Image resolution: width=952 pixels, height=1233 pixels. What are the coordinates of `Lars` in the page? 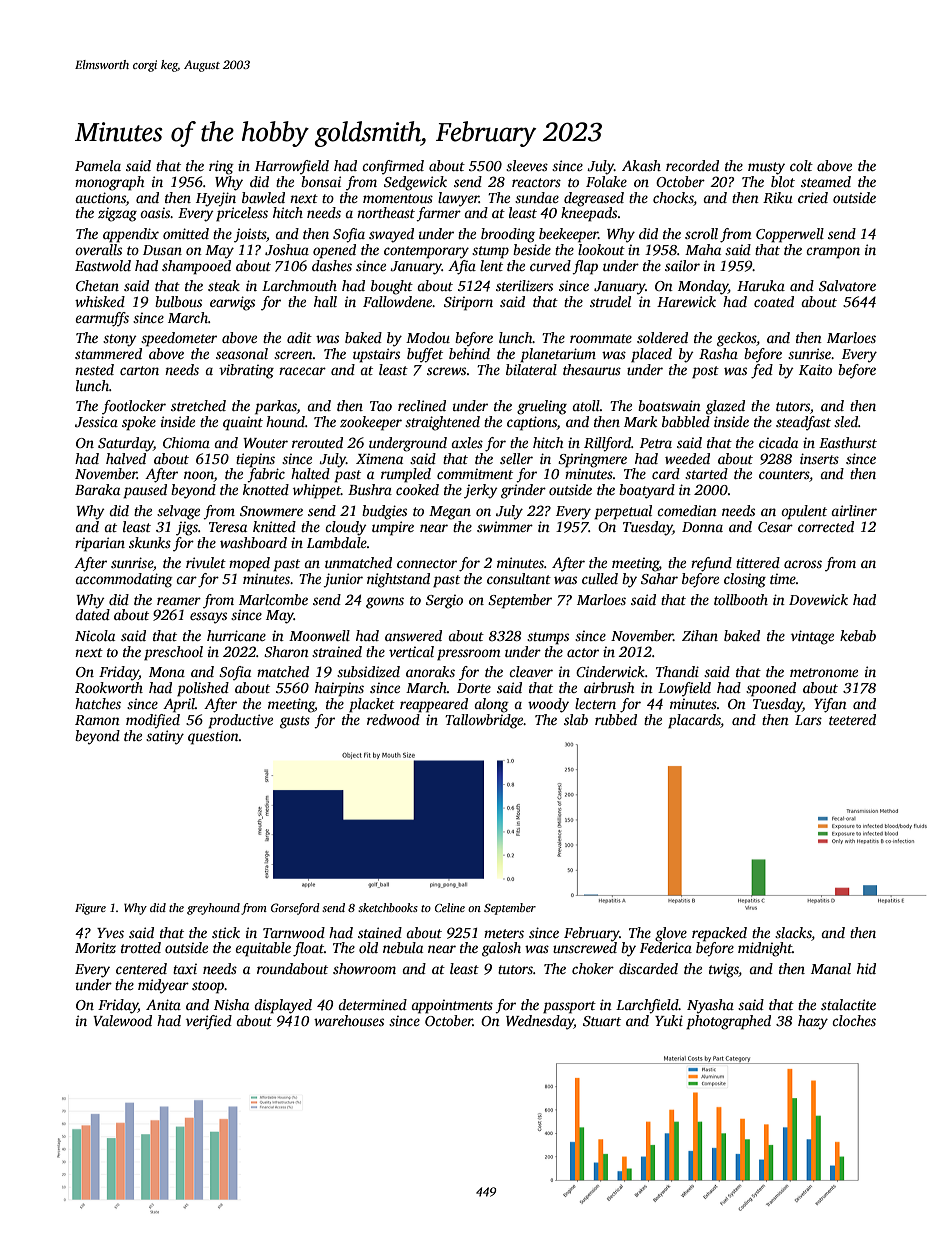 It's located at (808, 720).
